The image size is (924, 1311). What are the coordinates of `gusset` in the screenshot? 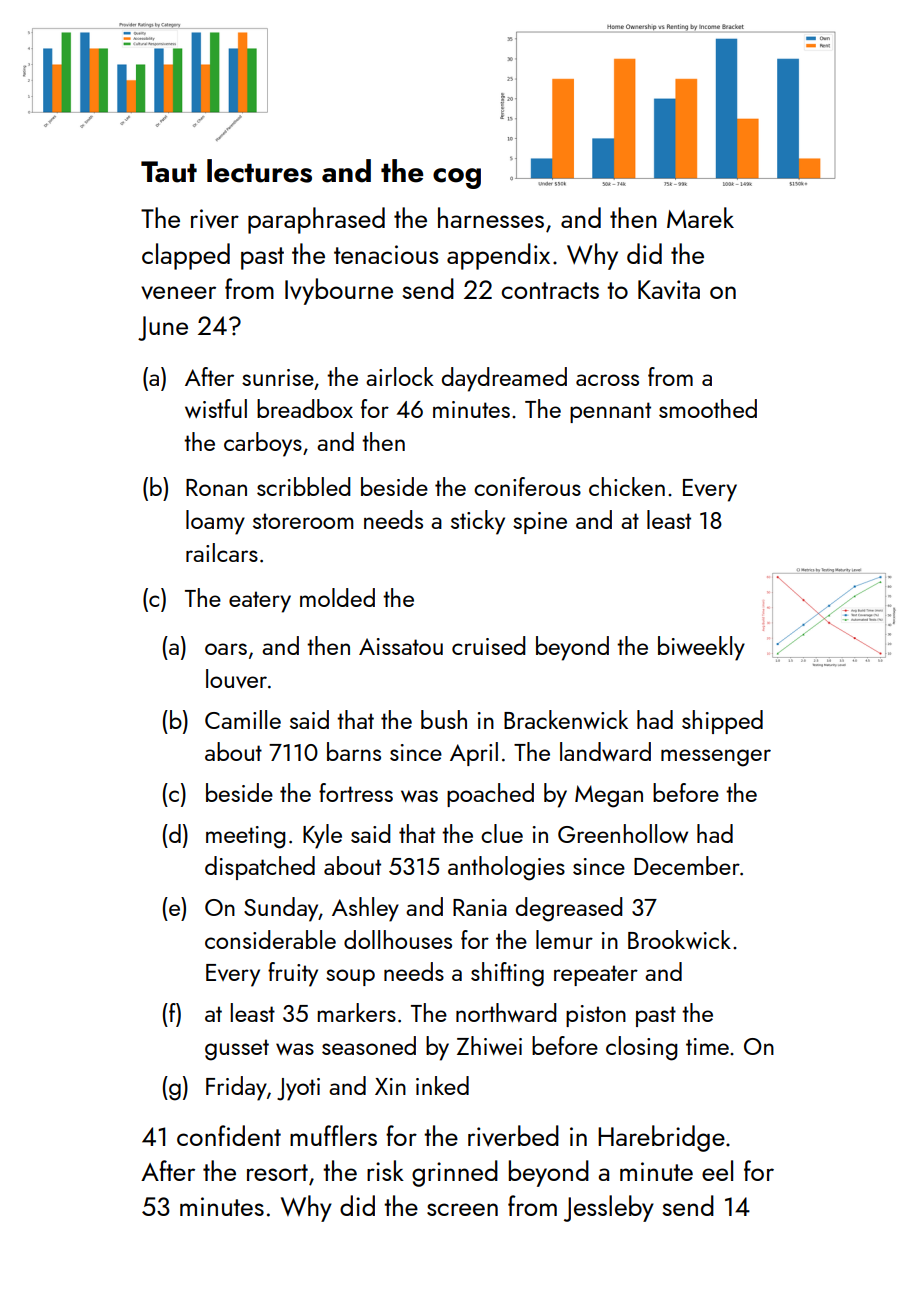 It's located at (237, 1050).
